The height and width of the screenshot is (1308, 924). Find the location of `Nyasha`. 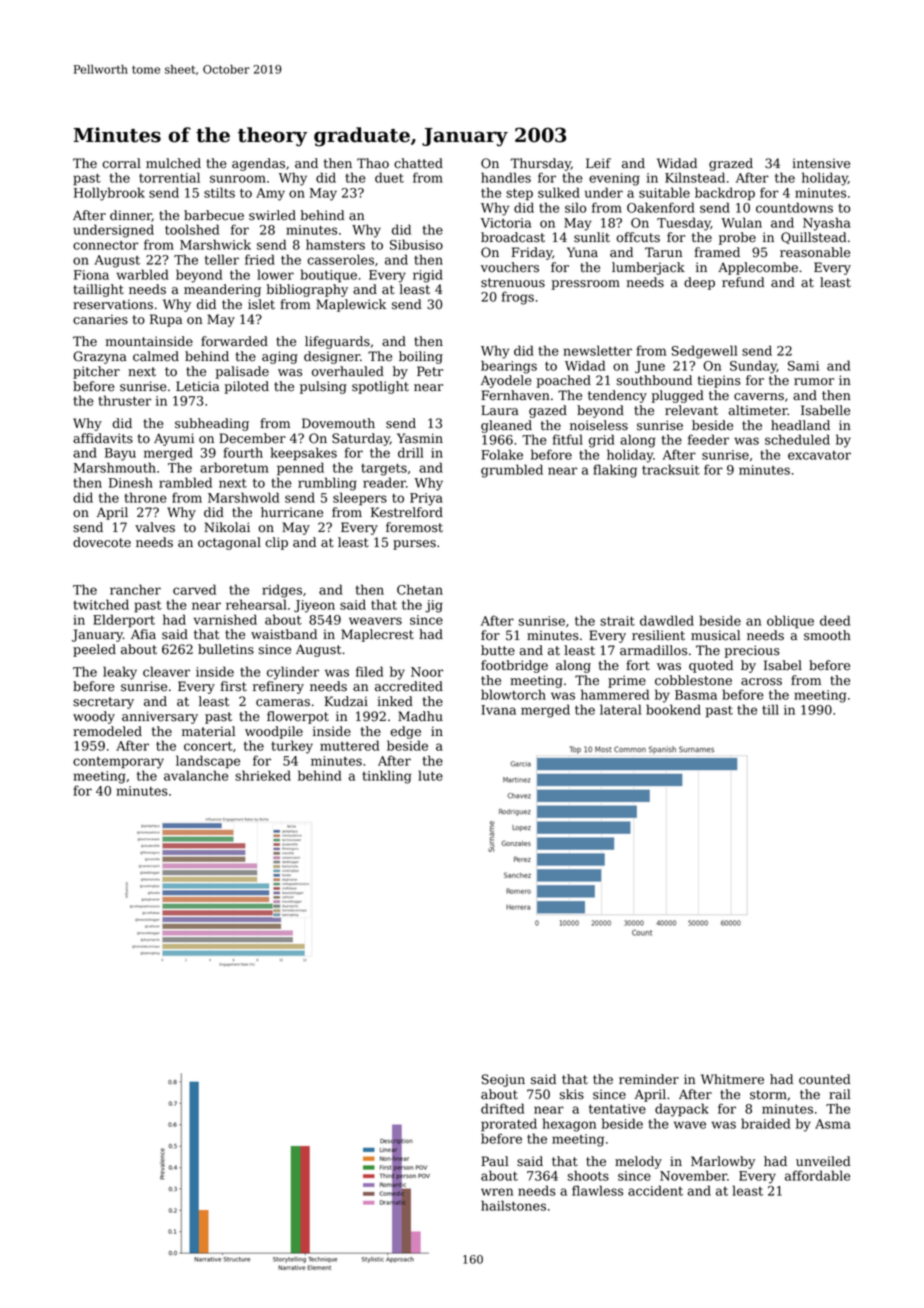

Nyasha is located at coordinates (826, 224).
